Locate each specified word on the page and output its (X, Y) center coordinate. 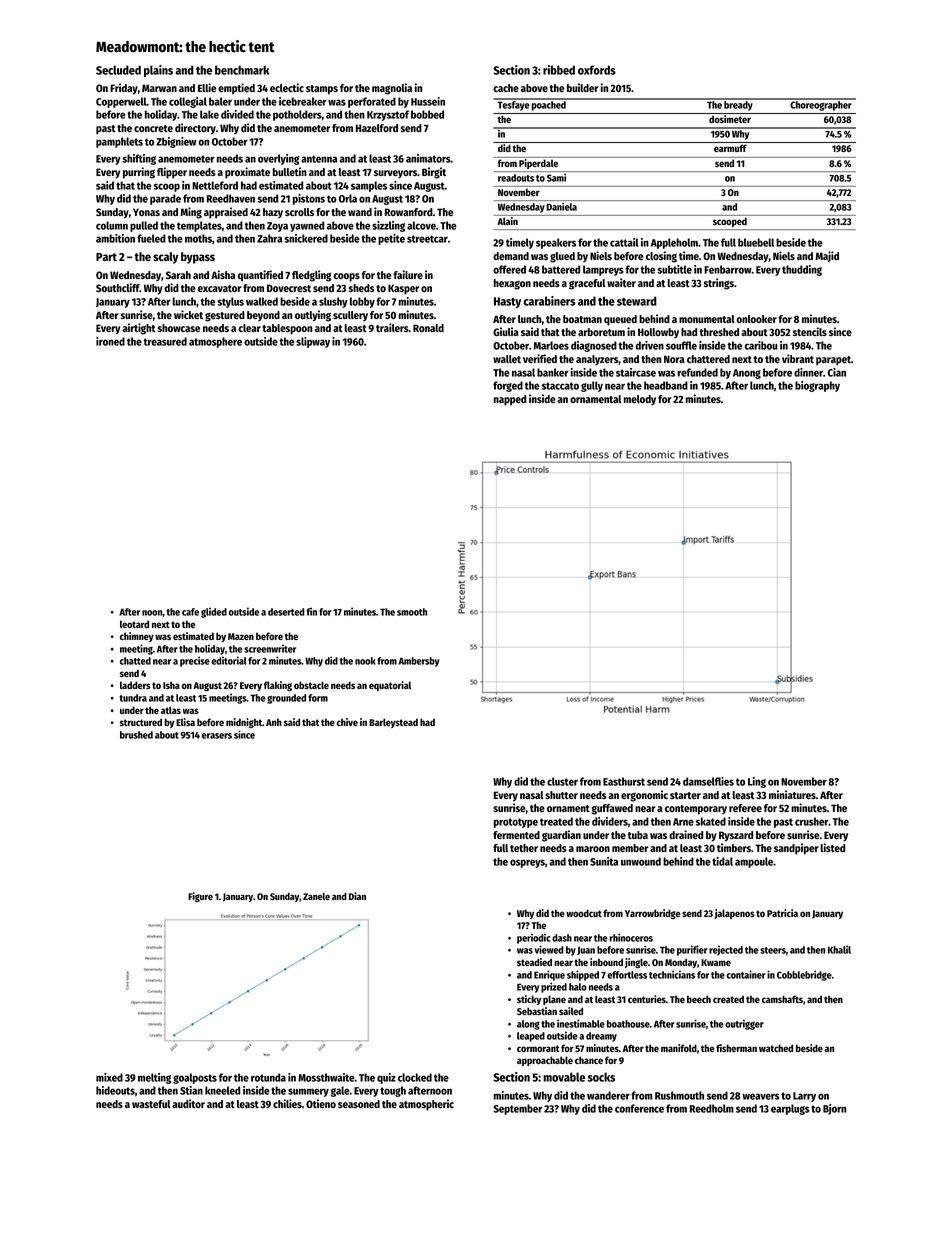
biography (817, 386)
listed (832, 847)
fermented (516, 835)
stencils (810, 331)
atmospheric (426, 1105)
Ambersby (419, 662)
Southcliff (118, 287)
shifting (139, 159)
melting (154, 1078)
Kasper (403, 289)
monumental (707, 319)
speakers (556, 243)
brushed (136, 735)
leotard (134, 624)
